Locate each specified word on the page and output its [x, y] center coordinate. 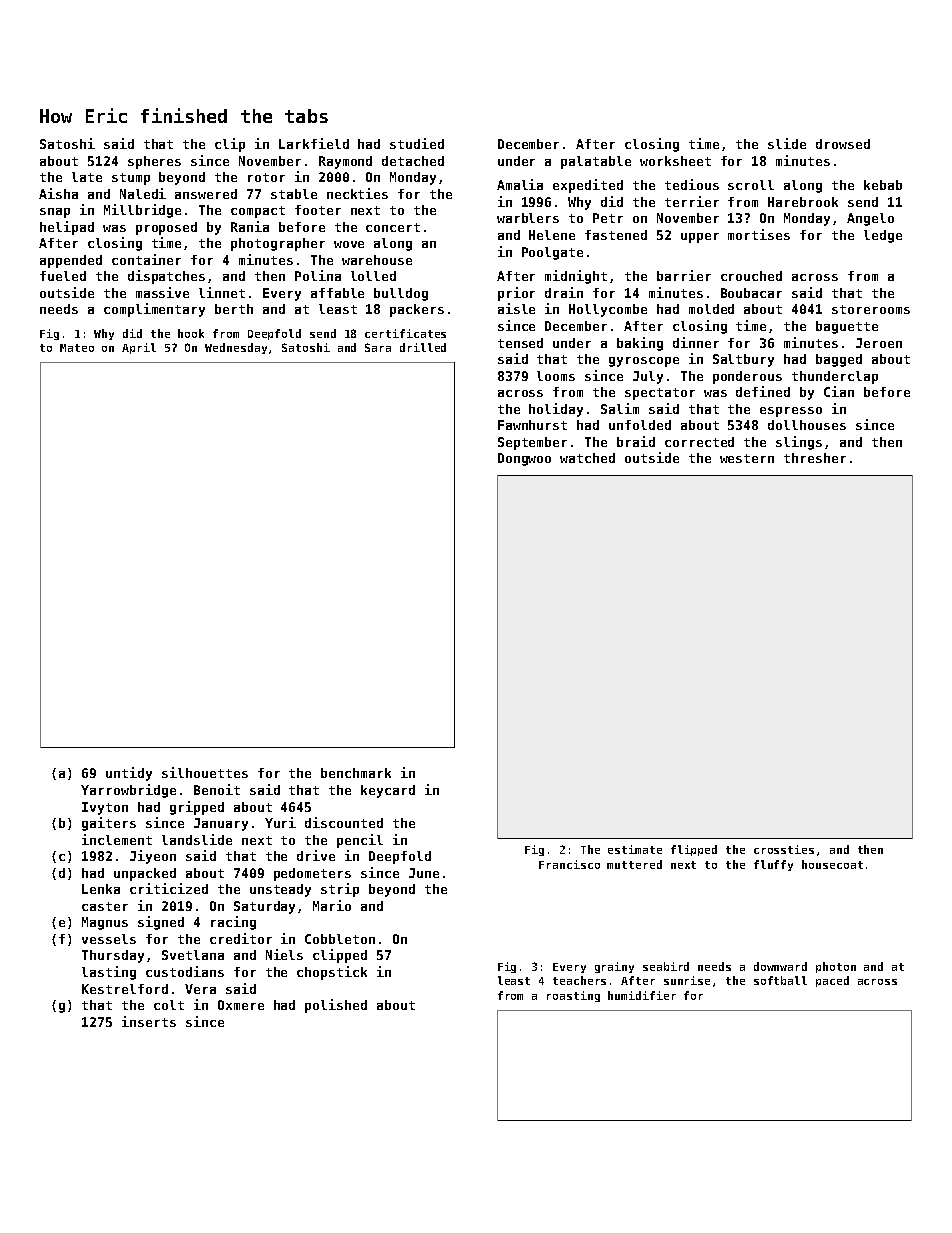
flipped [694, 850]
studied [417, 143]
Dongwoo [524, 459]
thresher [815, 458]
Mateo [77, 348]
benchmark [356, 773]
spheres [154, 162]
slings [799, 443]
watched [587, 458]
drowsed [843, 144]
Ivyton [105, 808]
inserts [149, 1021]
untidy [129, 774]
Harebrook [803, 202]
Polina [318, 275]
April [139, 348]
